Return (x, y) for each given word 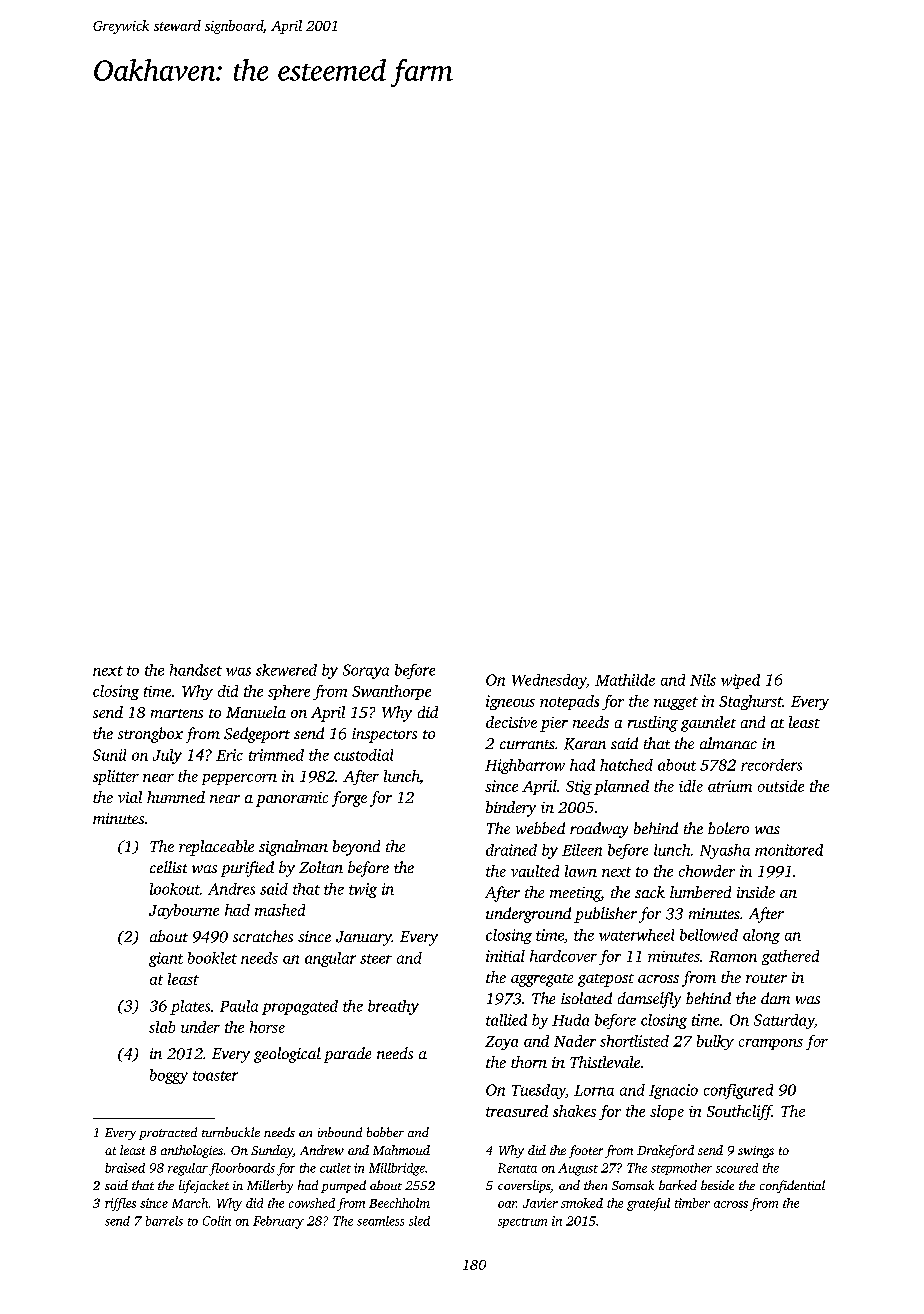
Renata (517, 1168)
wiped (740, 681)
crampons (771, 1044)
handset (196, 670)
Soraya (366, 671)
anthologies (192, 1151)
